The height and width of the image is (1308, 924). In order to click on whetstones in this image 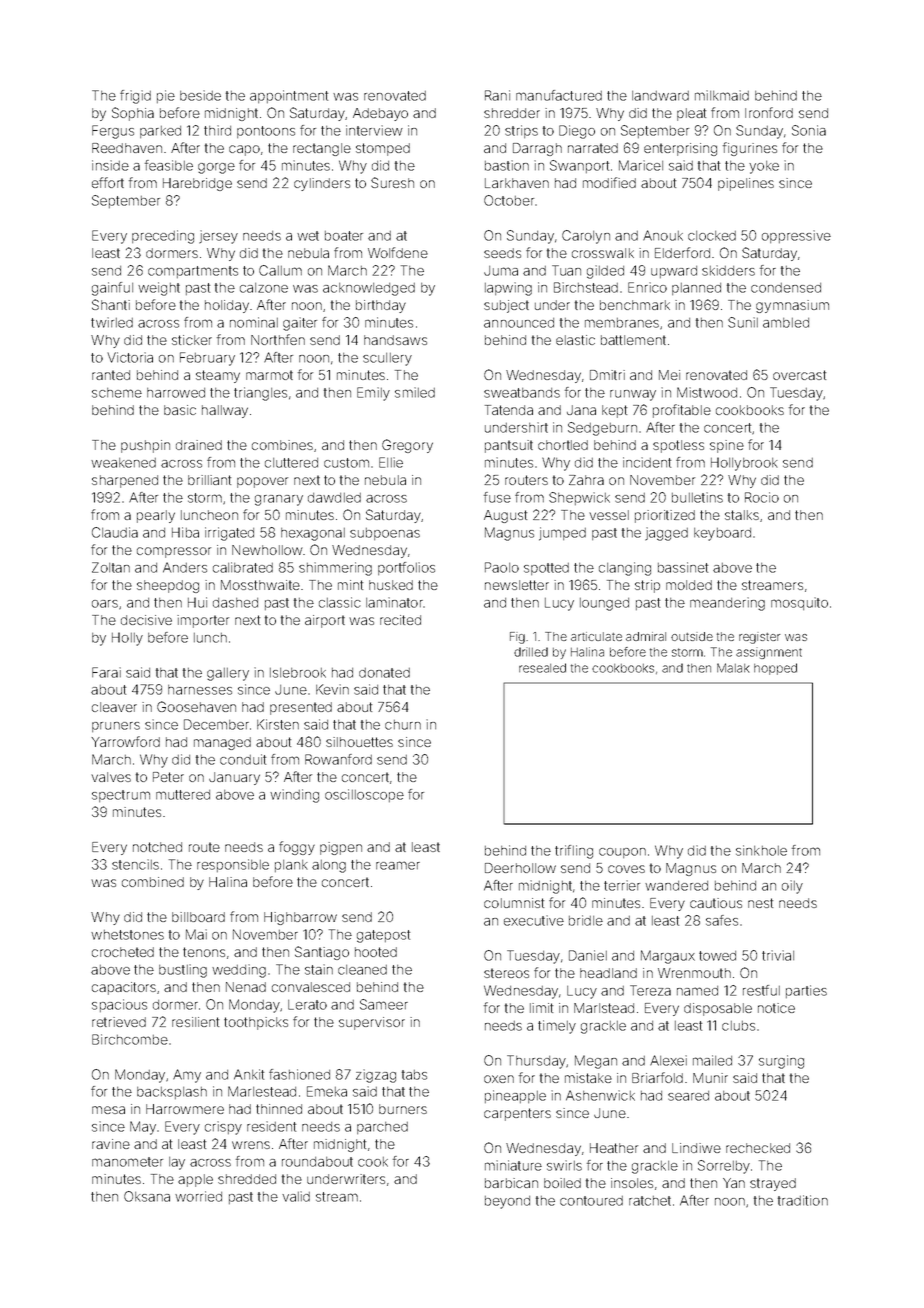, I will do `click(127, 935)`.
